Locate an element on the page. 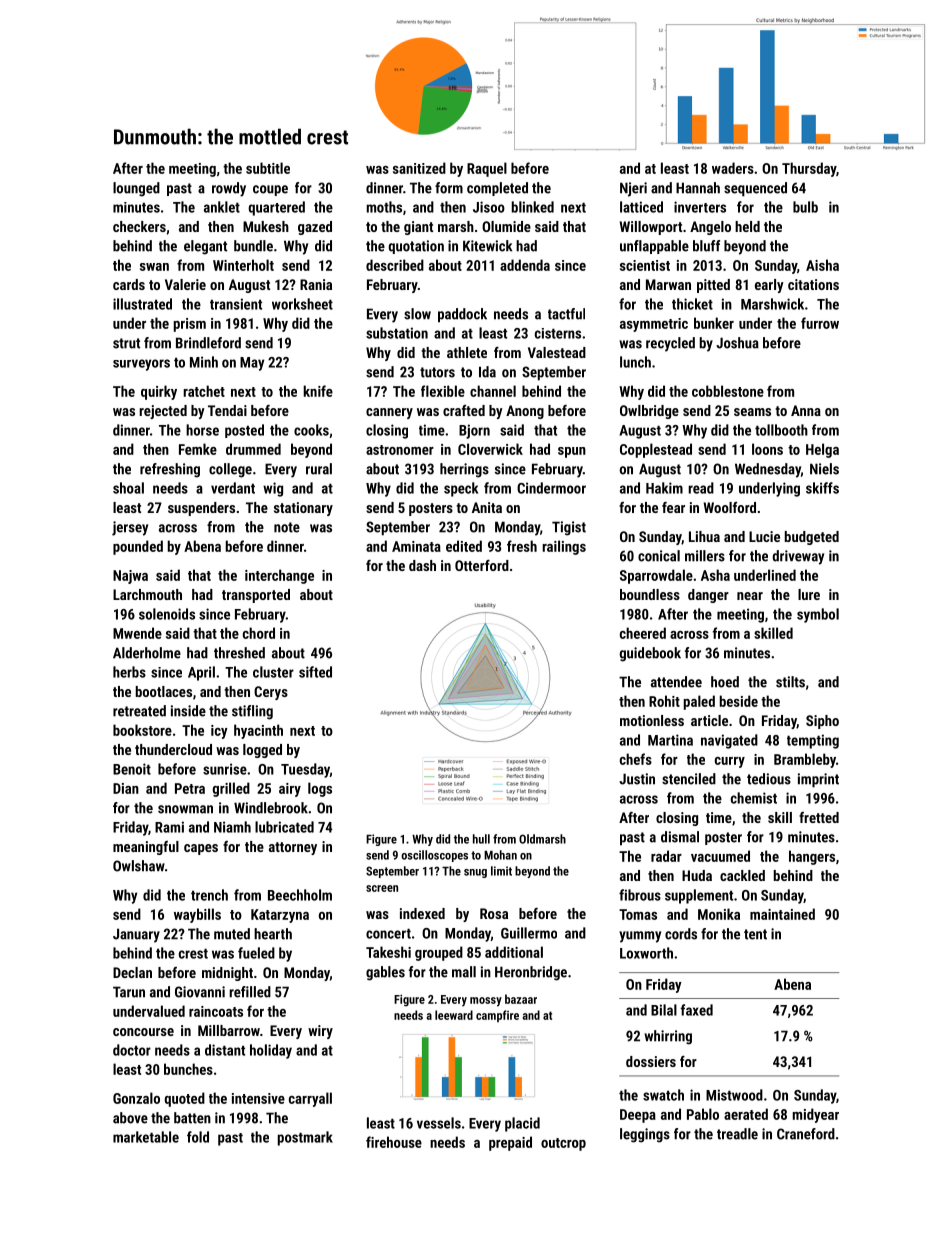  intensive is located at coordinates (258, 1098).
